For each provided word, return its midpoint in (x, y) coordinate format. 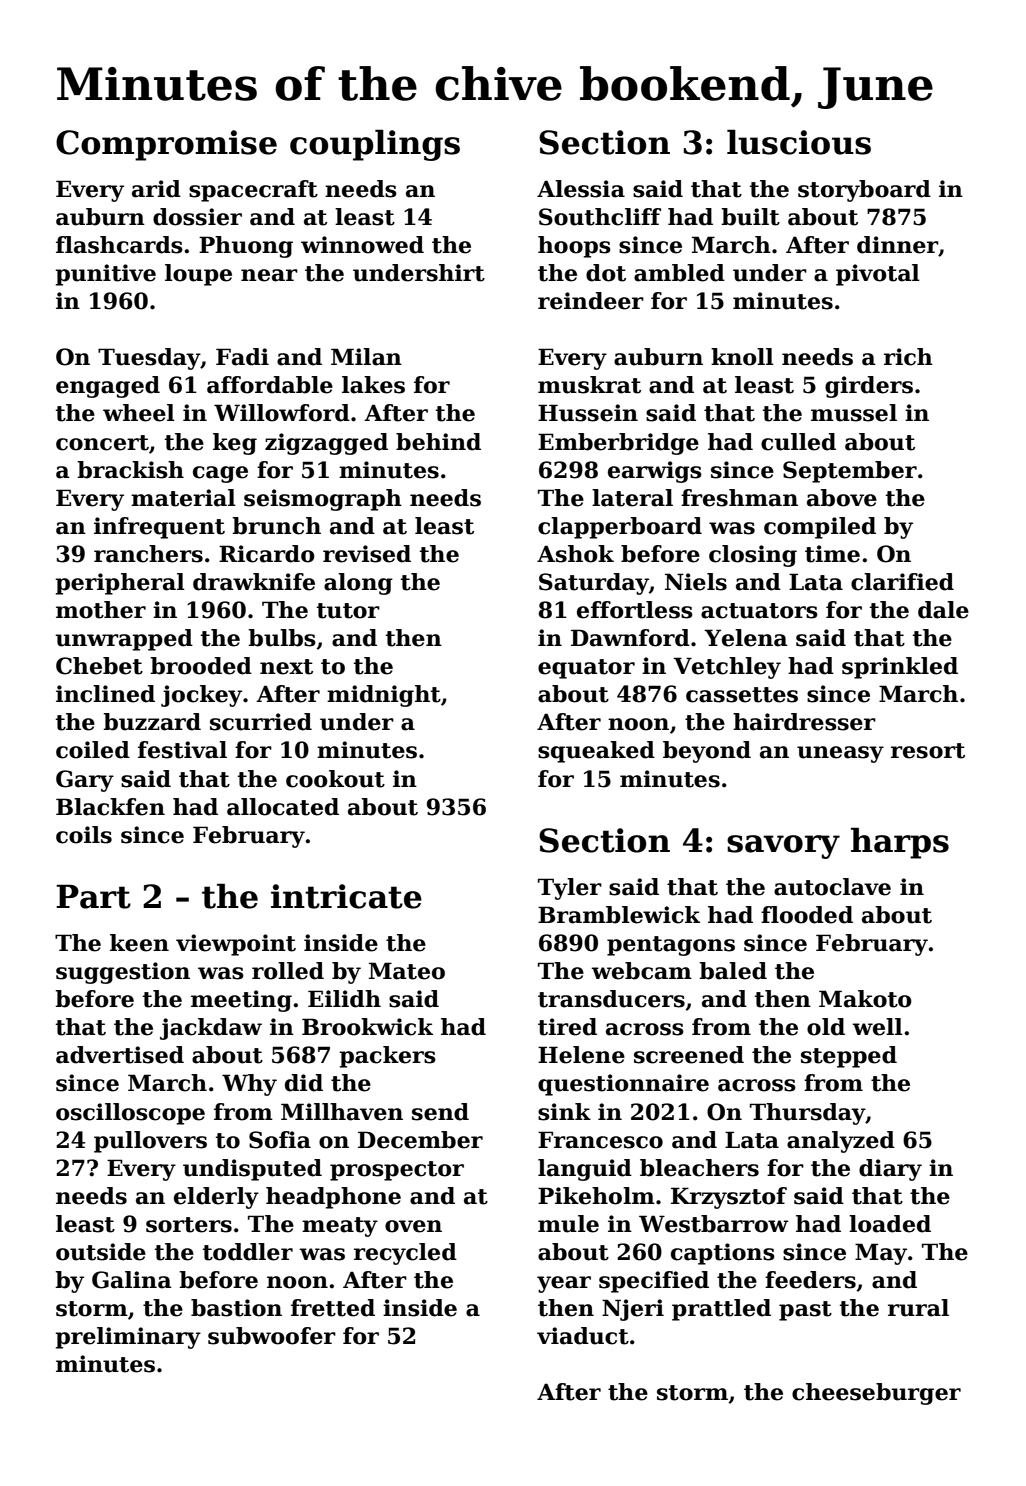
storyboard (864, 191)
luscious (799, 142)
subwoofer (272, 1336)
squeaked (596, 752)
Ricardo (267, 554)
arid (156, 189)
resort (928, 751)
